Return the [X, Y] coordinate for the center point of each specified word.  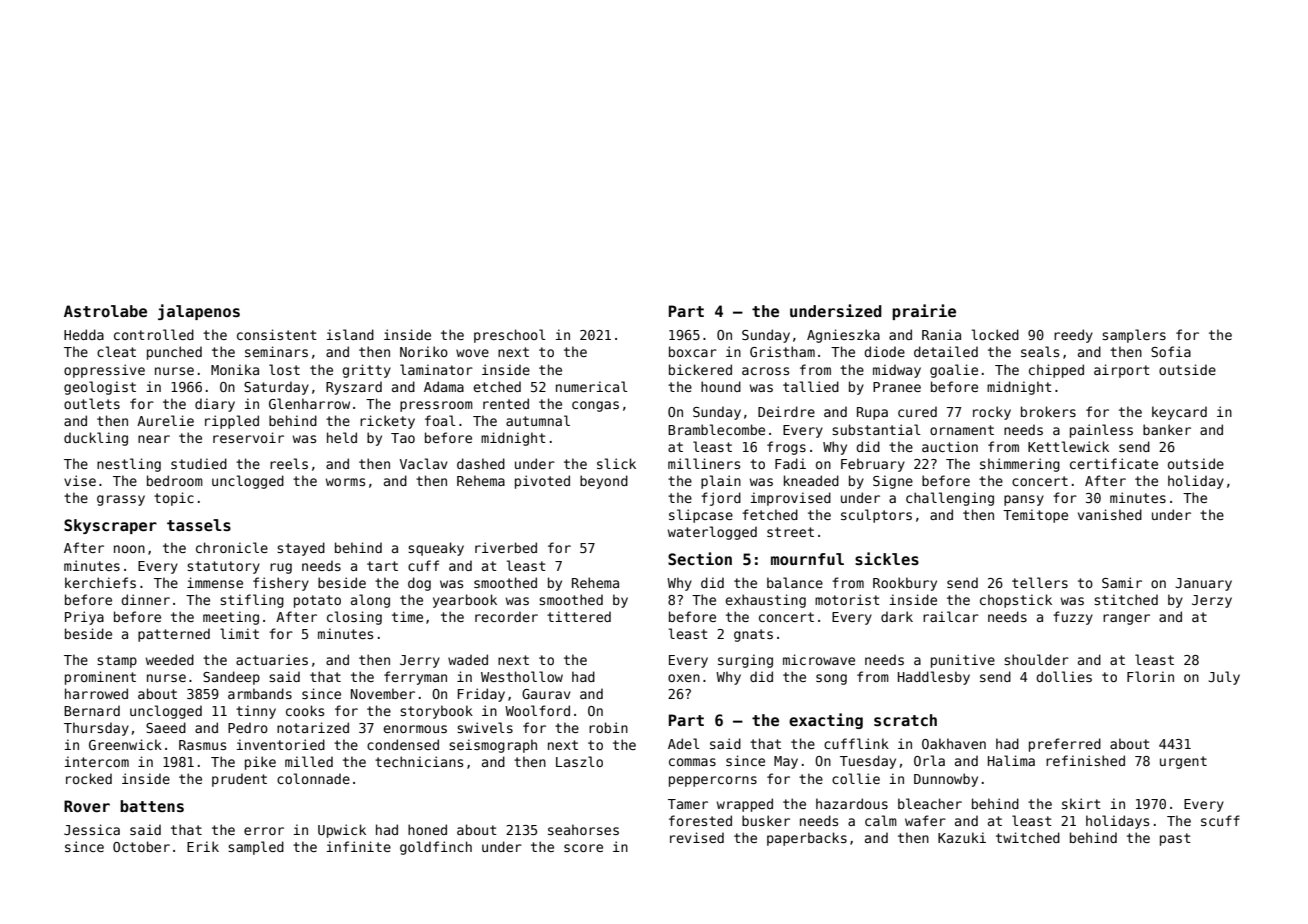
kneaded [811, 480]
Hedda [84, 334]
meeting [231, 618]
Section [700, 558]
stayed [301, 549]
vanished [1110, 514]
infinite [359, 846]
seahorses [583, 829]
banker [1167, 429]
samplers [1134, 336]
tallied [811, 386]
